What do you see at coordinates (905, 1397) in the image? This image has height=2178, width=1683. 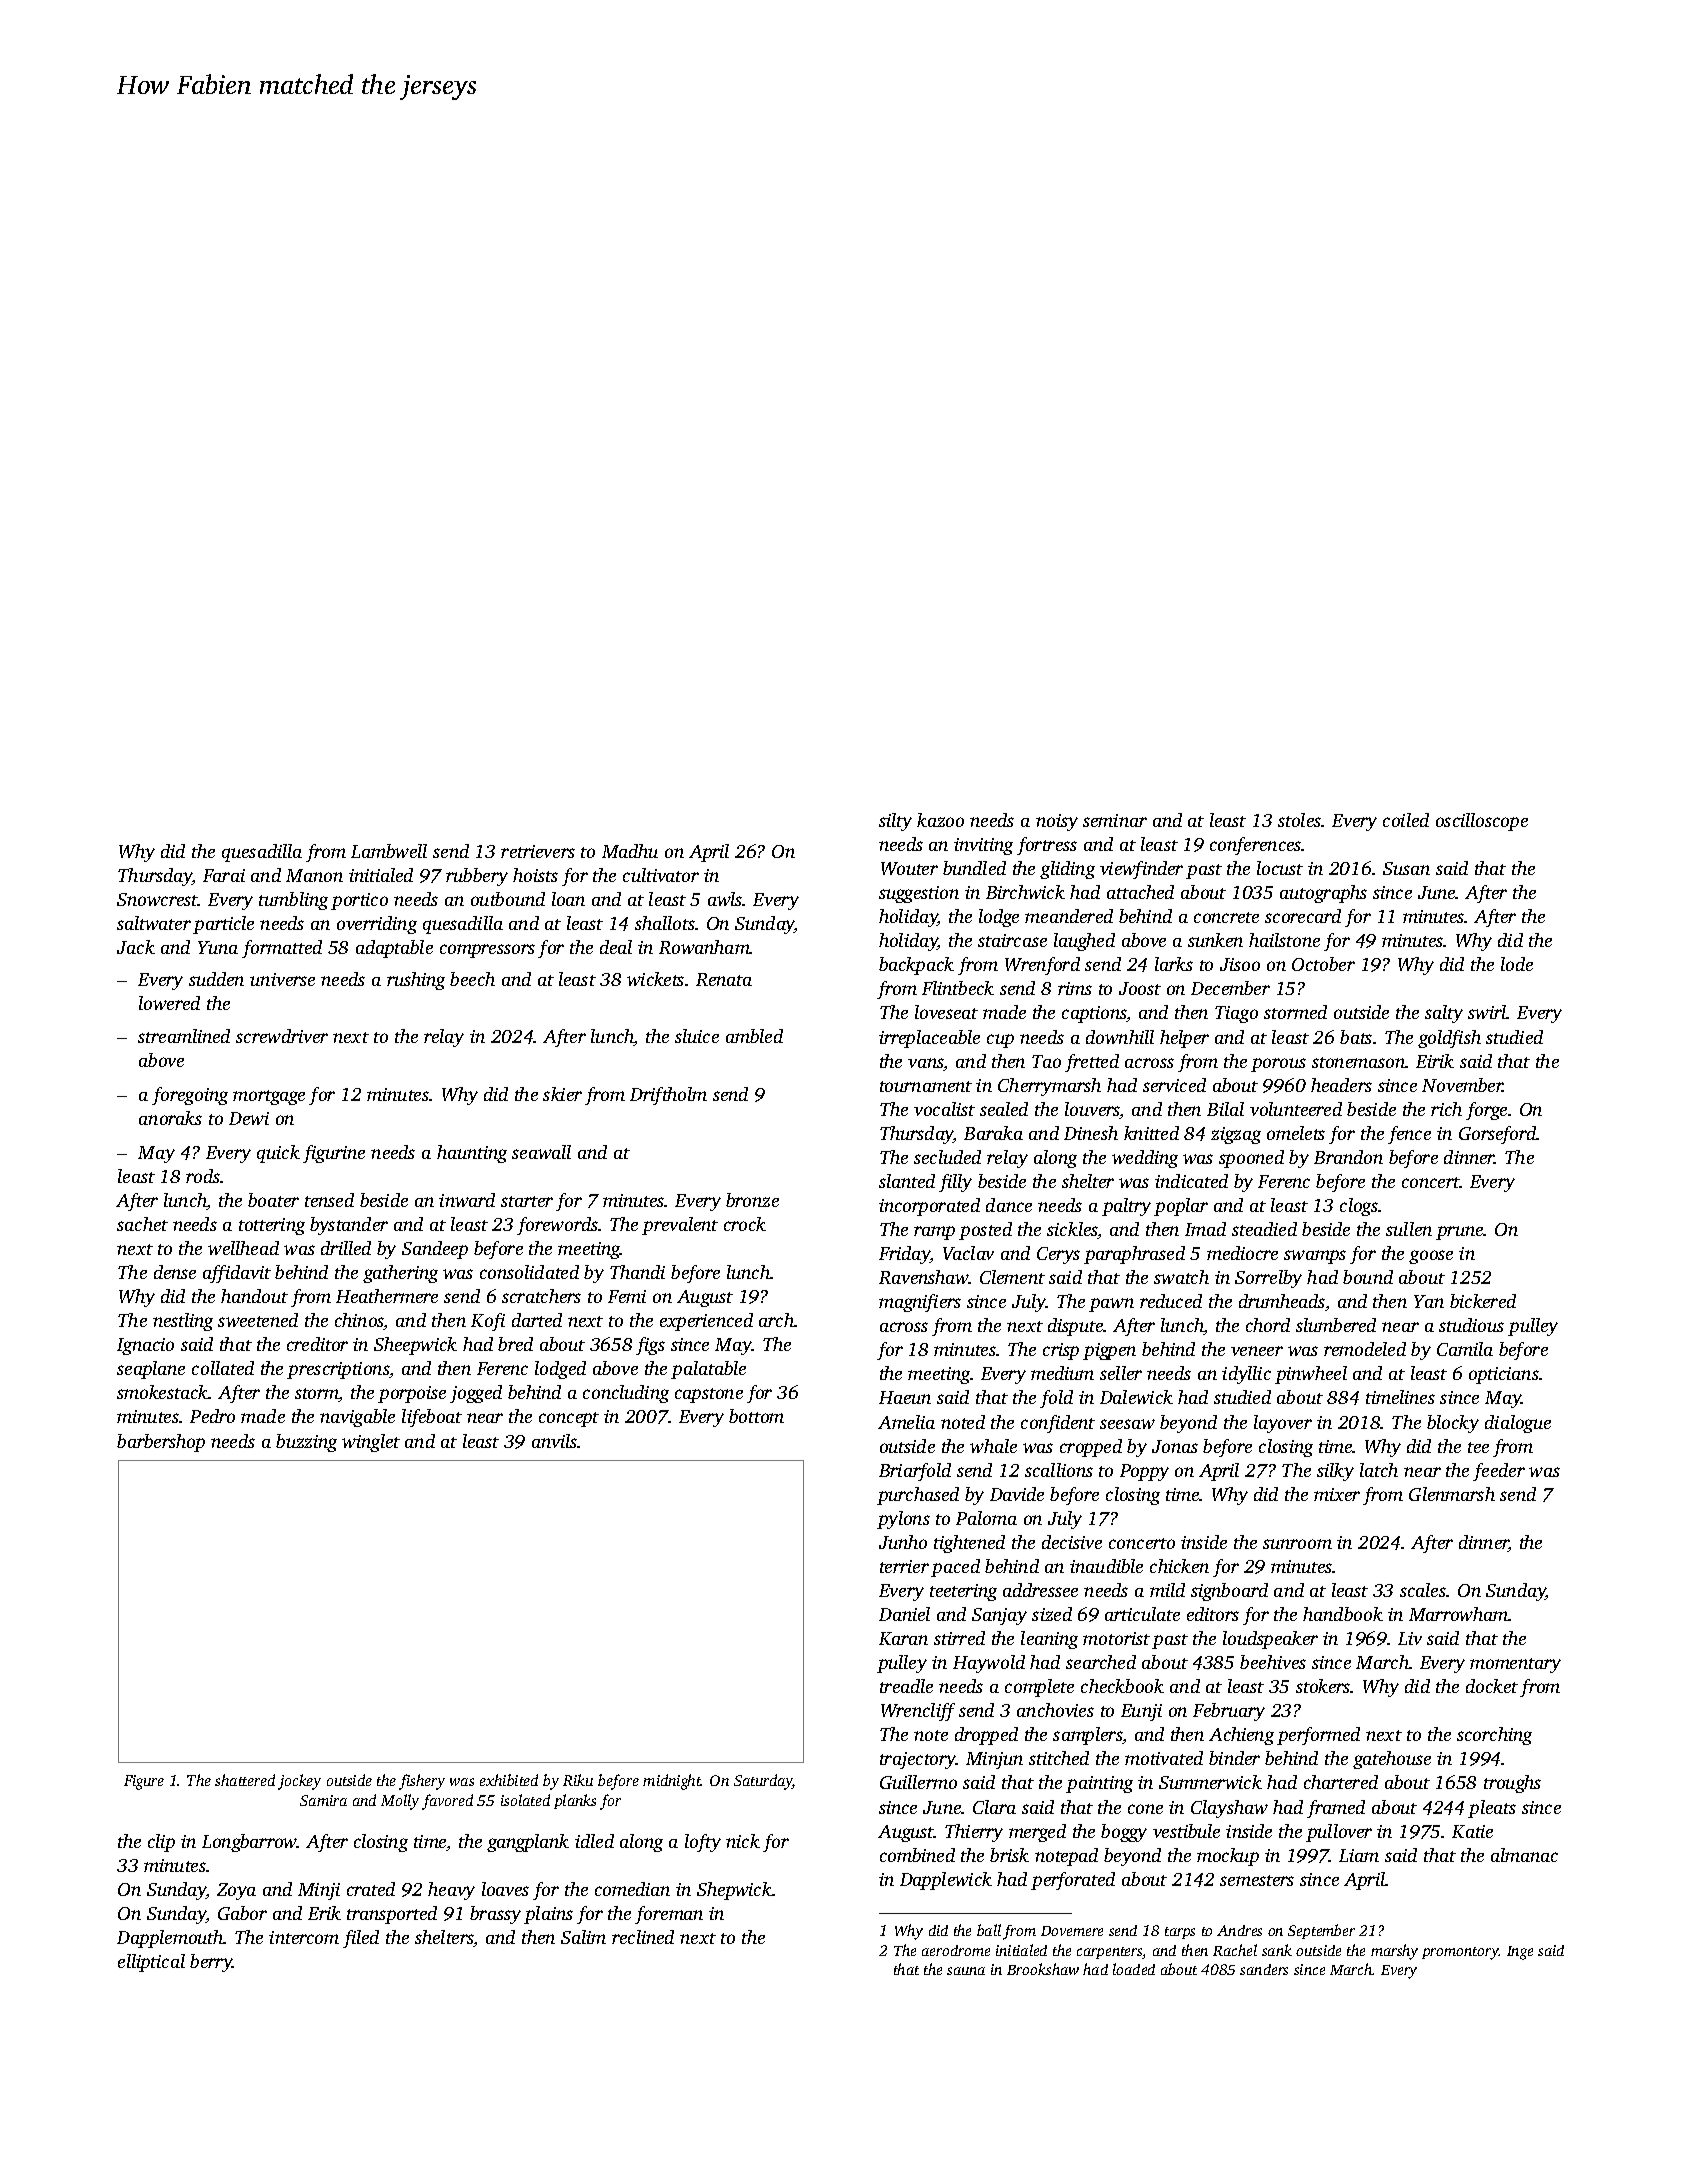 I see `Haeun` at bounding box center [905, 1397].
